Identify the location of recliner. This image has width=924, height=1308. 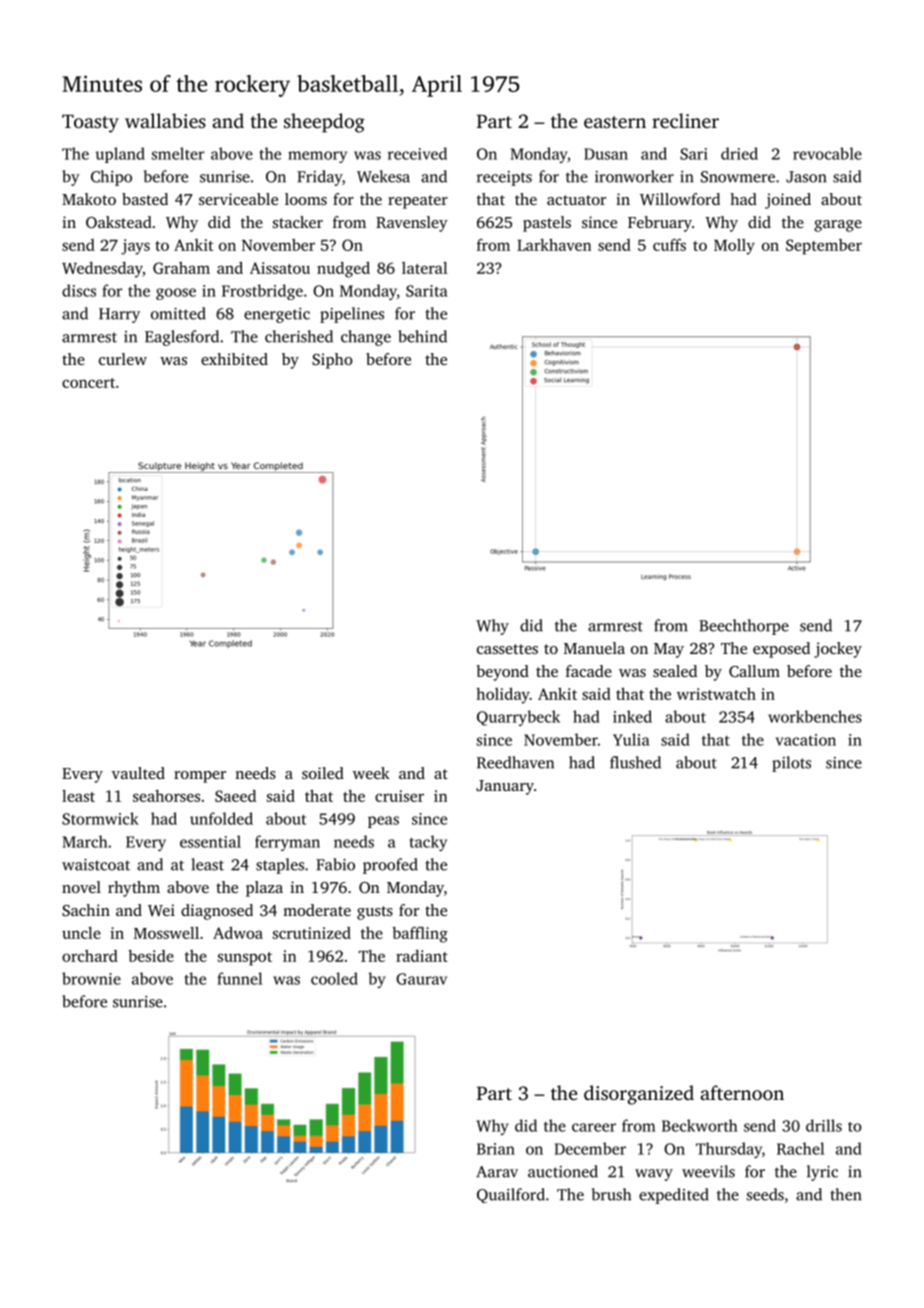
(685, 120).
